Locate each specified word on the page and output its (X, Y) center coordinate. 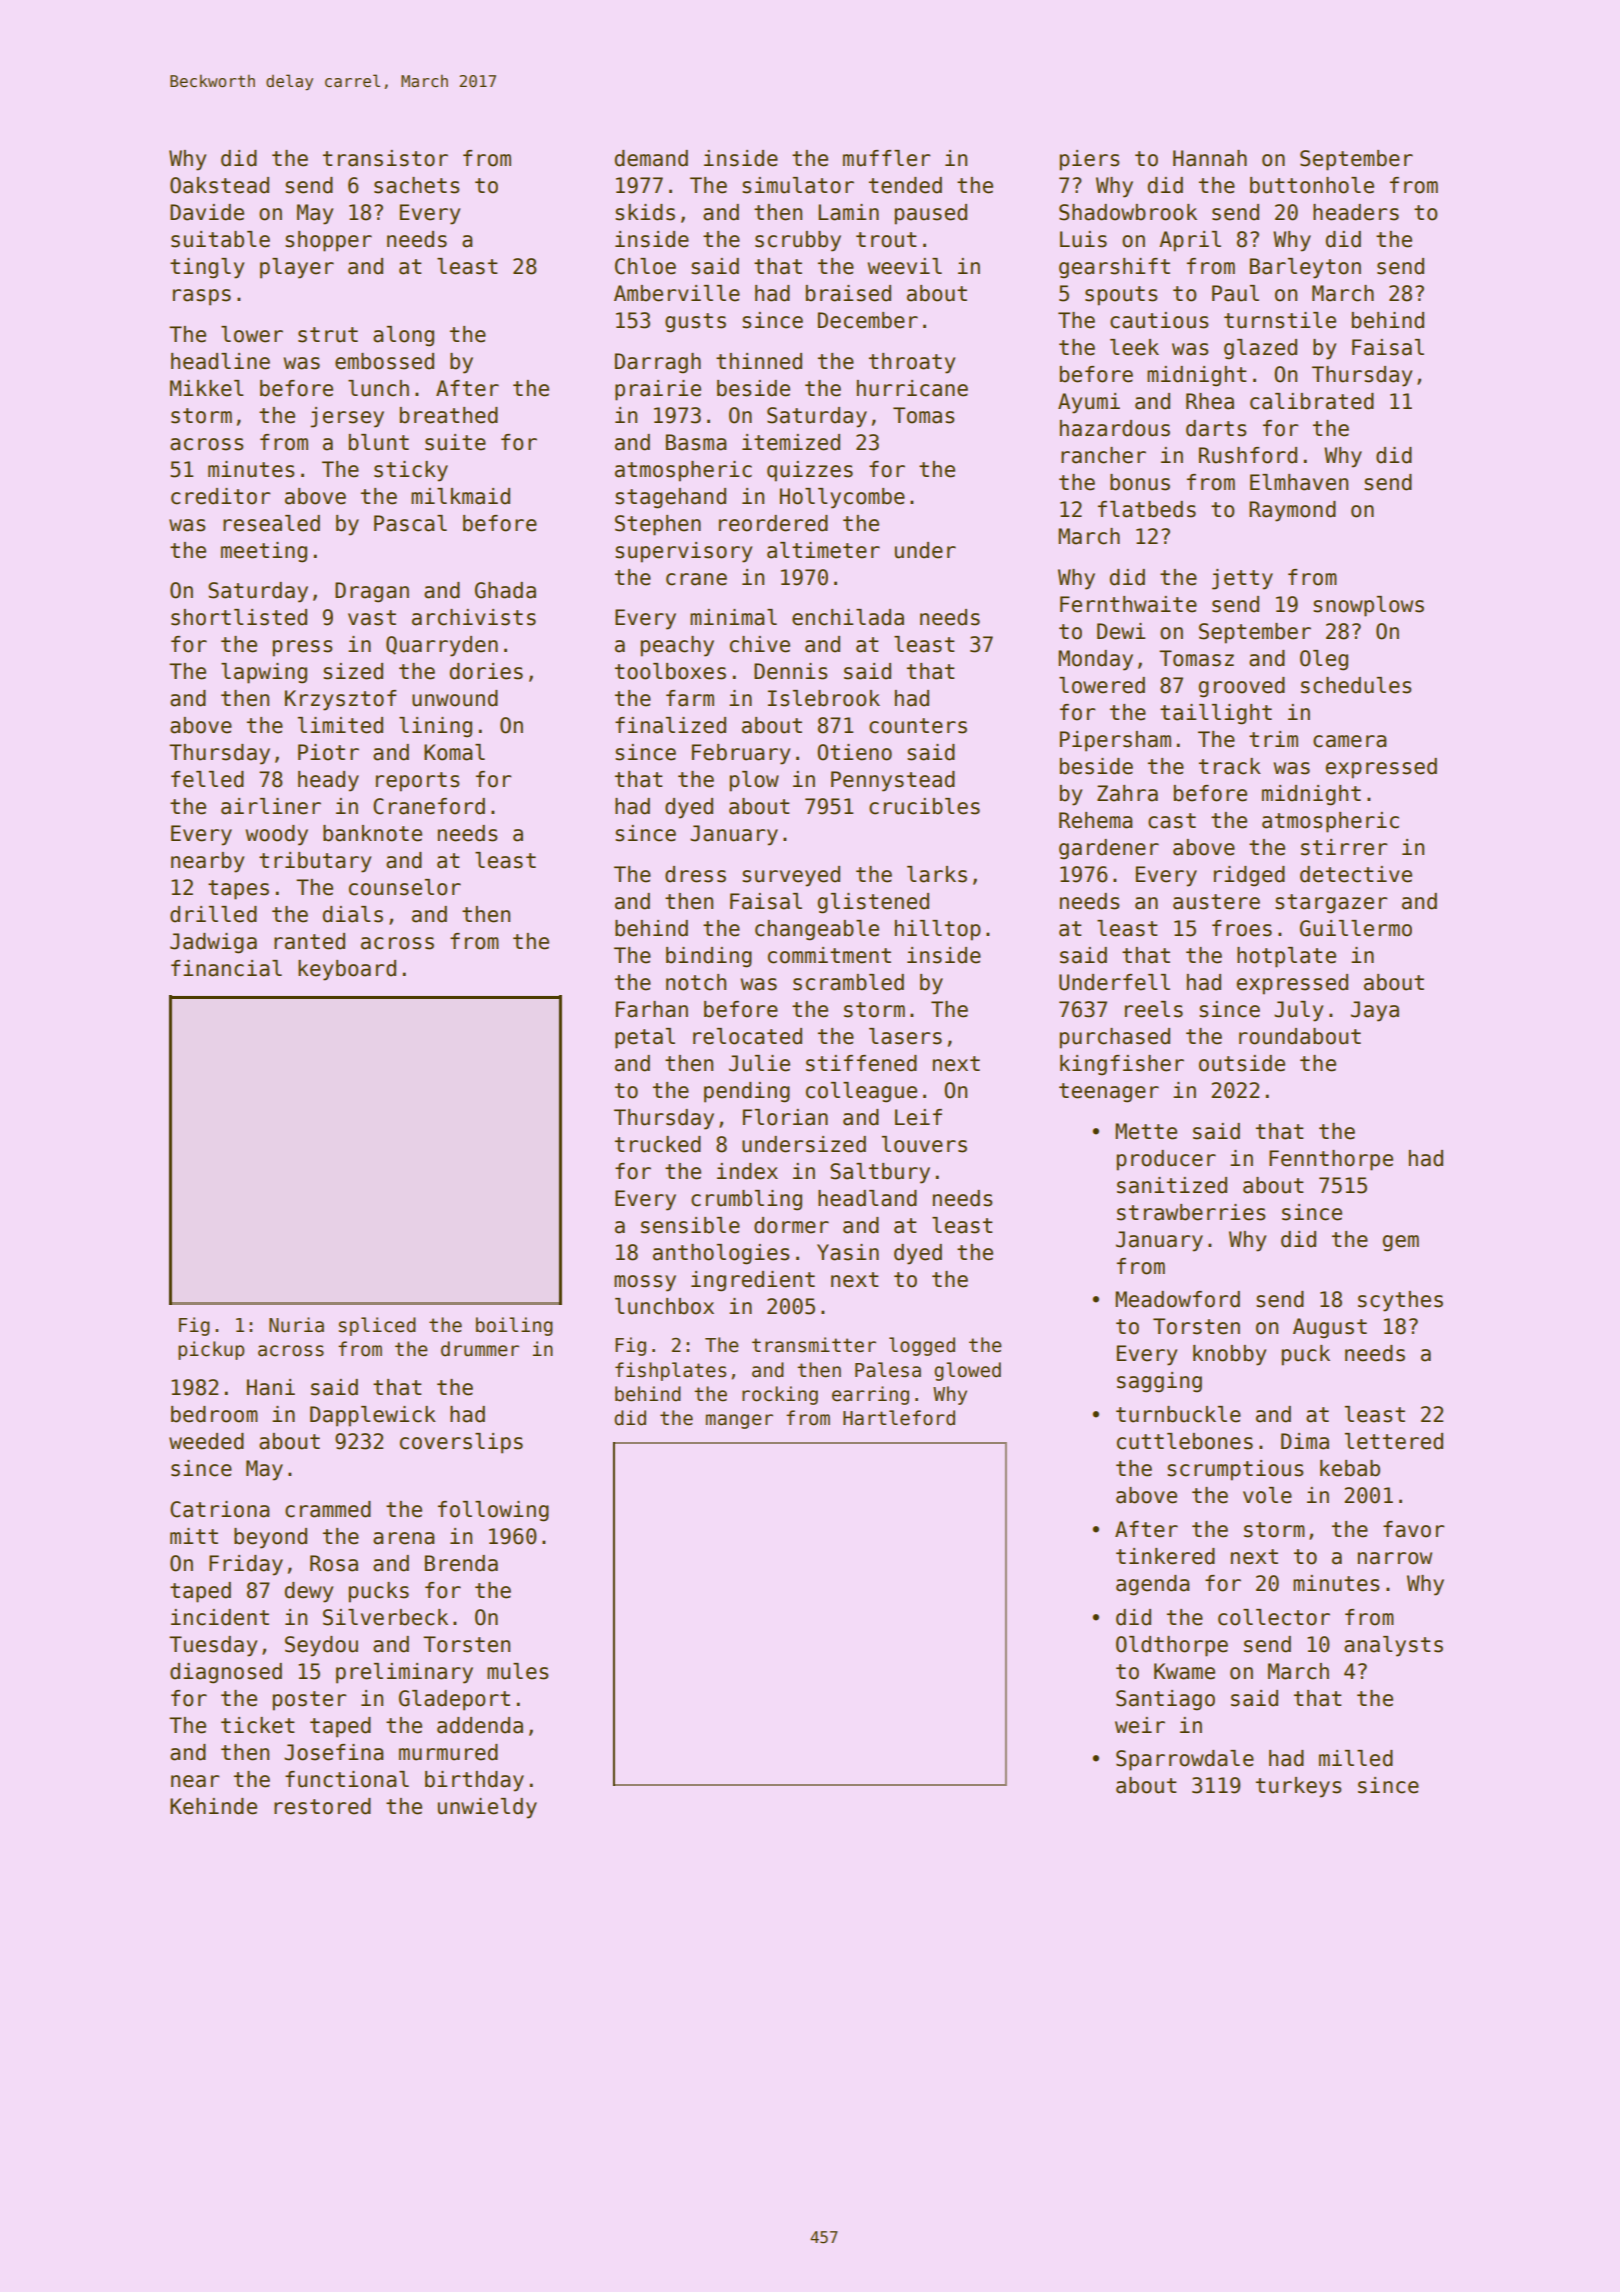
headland (867, 1198)
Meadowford (1177, 1299)
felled (207, 779)
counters (918, 726)
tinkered (1165, 1556)
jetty (1242, 579)
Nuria (296, 1325)
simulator (798, 185)
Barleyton (1305, 268)
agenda (1152, 1585)
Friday (246, 1565)
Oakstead (219, 185)
